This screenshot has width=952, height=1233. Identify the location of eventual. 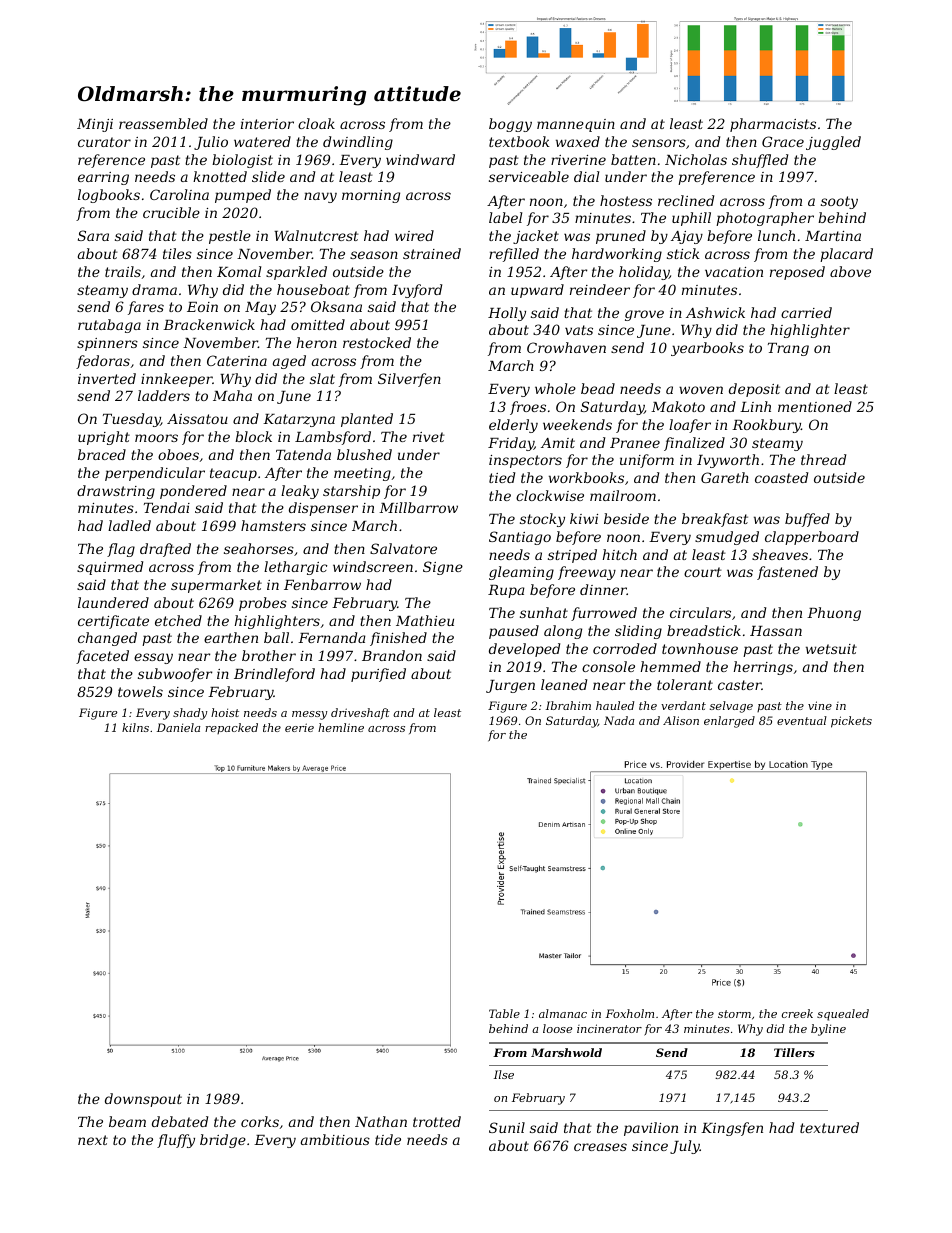
(802, 720).
